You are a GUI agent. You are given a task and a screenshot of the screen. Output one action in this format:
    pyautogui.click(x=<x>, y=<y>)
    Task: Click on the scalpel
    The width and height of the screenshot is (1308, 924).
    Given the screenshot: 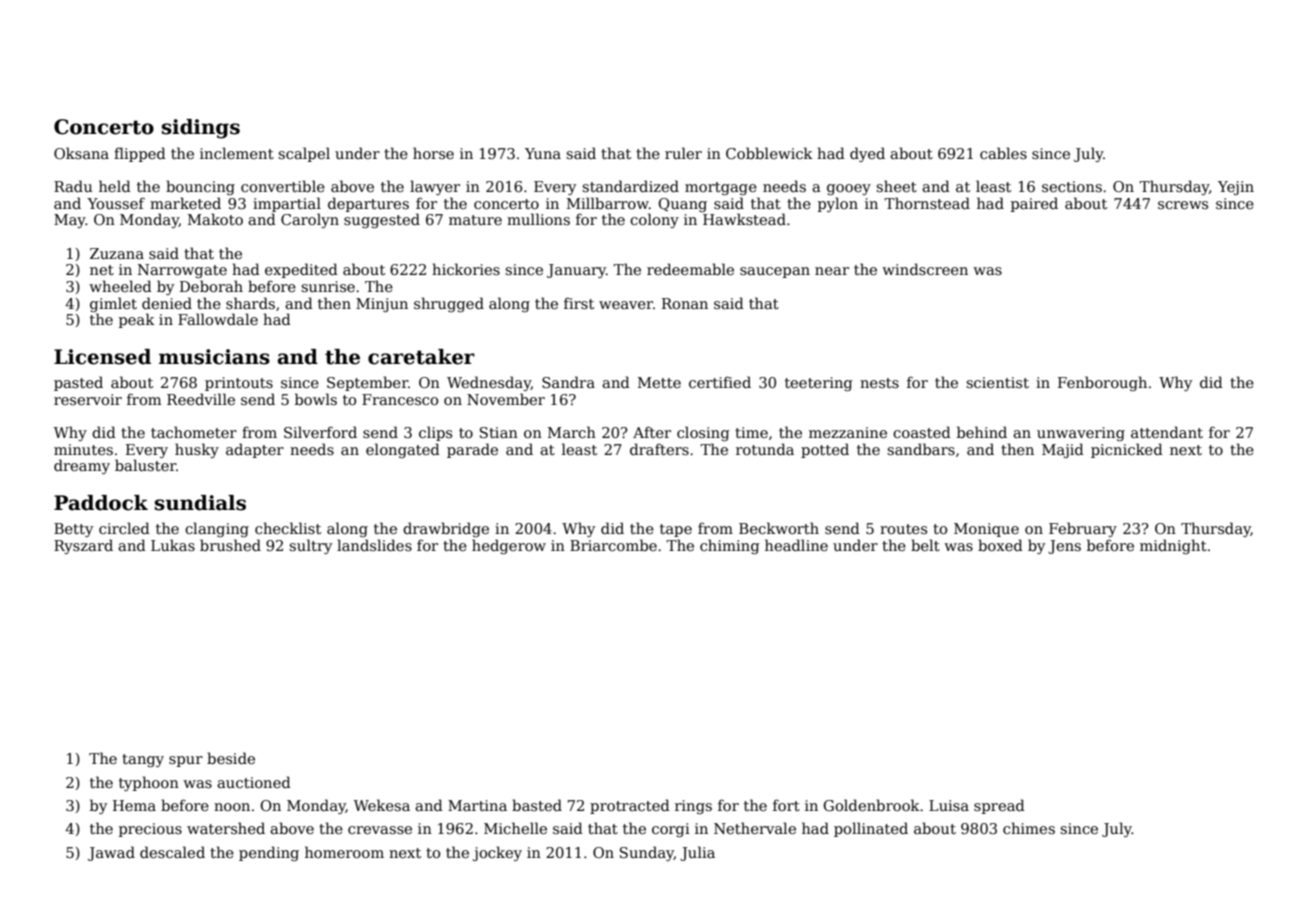 What is the action you would take?
    pyautogui.click(x=304, y=154)
